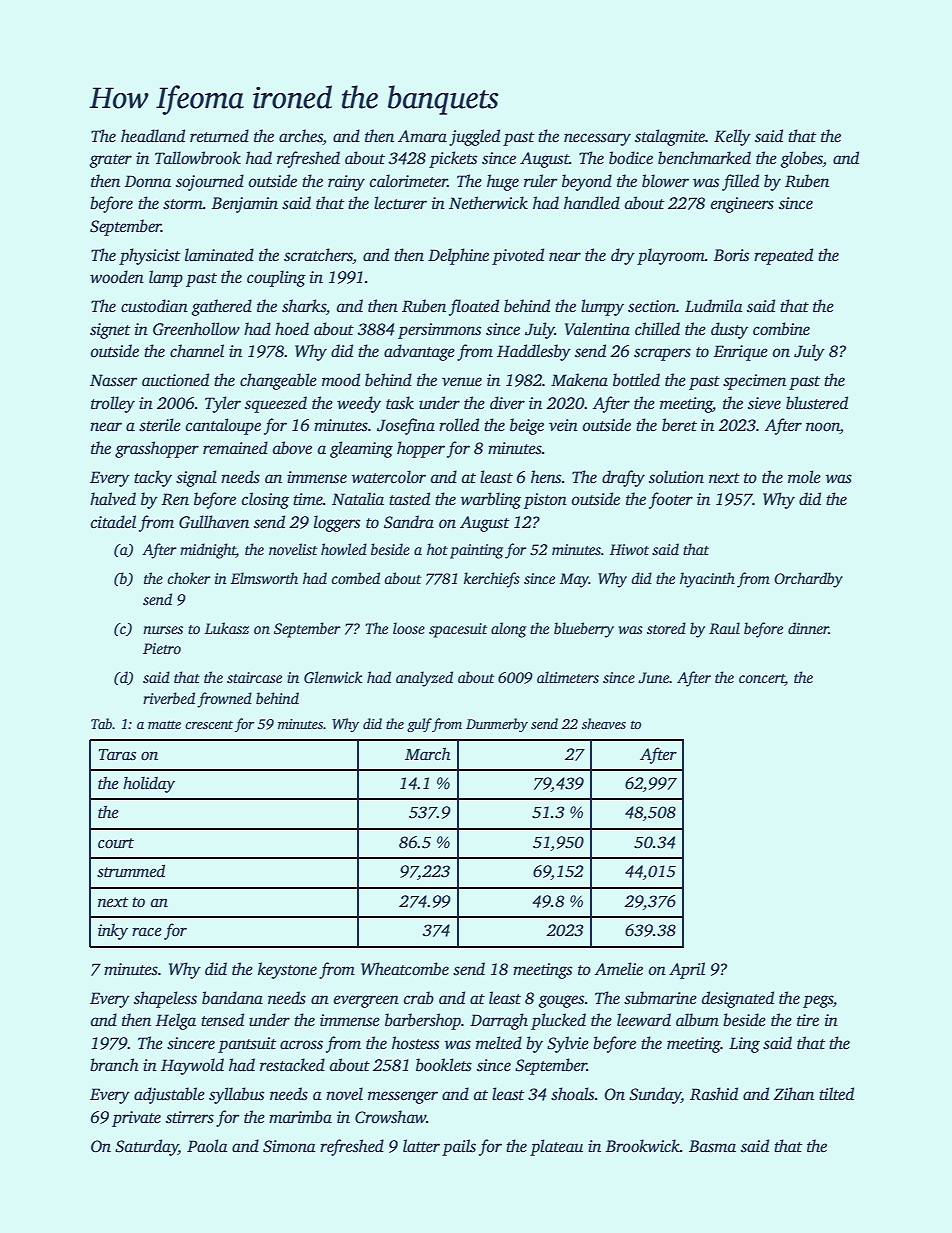 The height and width of the document is (1233, 952). I want to click on concert, so click(762, 680).
